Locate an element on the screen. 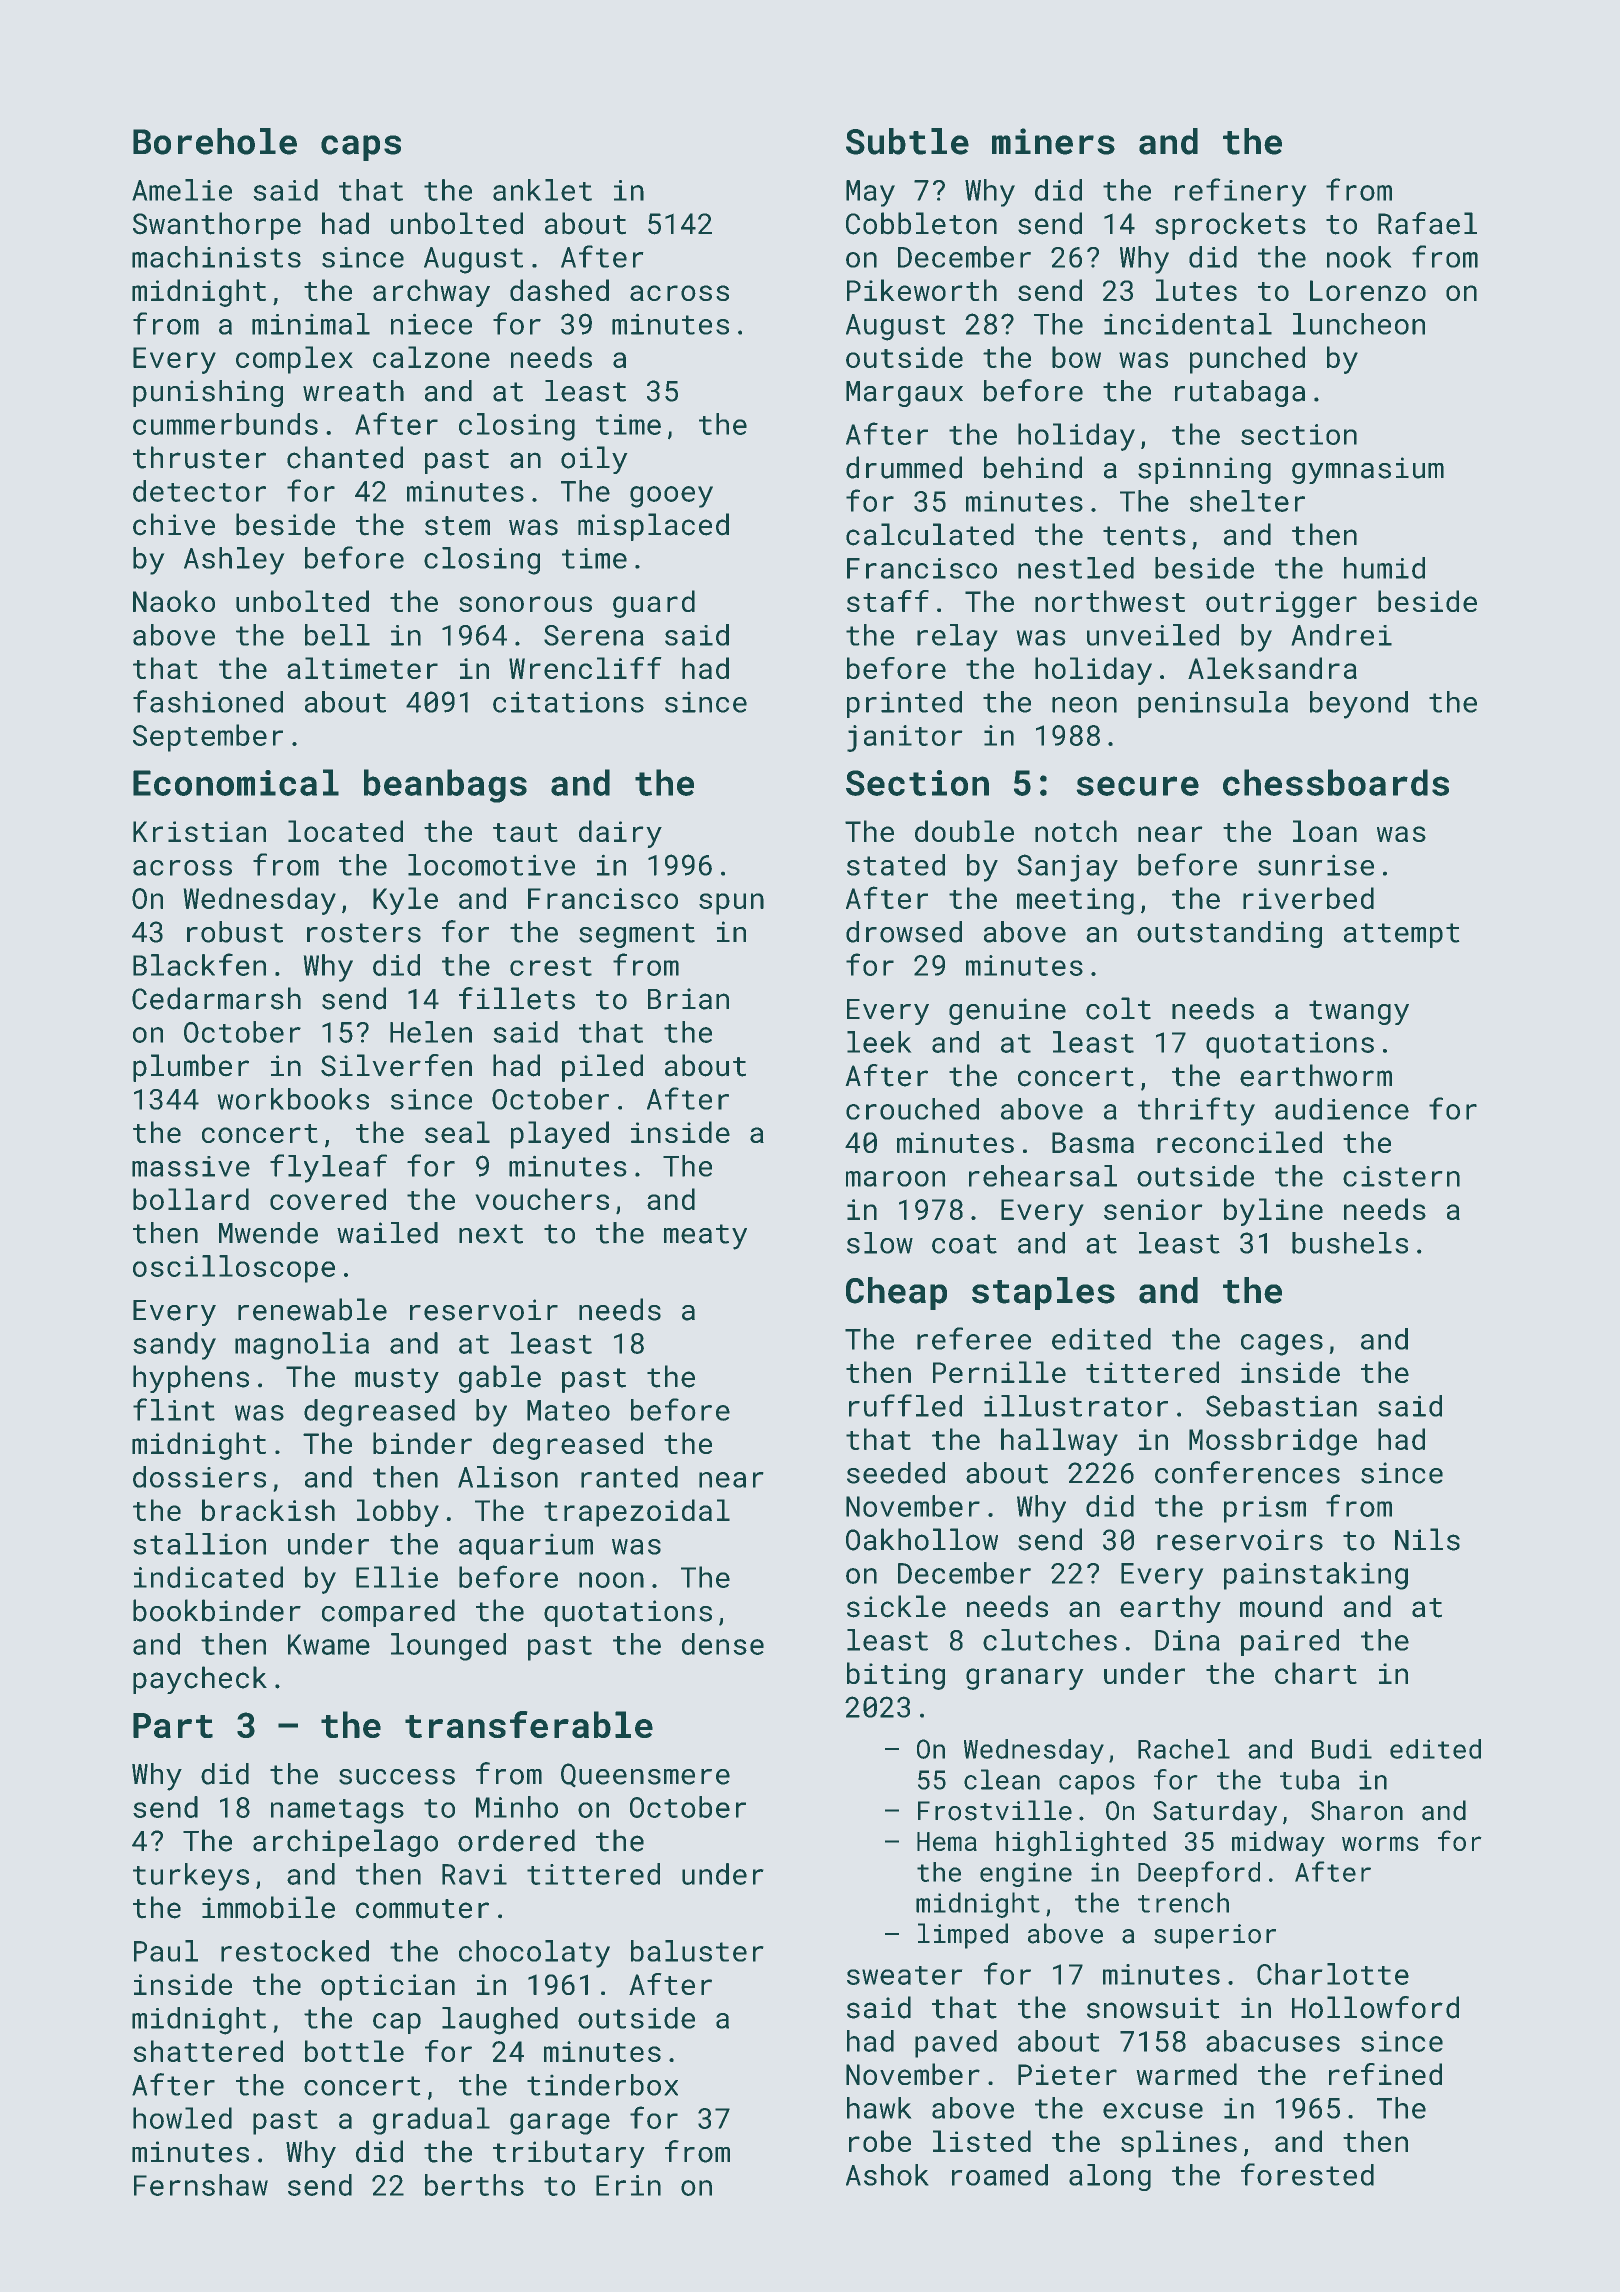 This screenshot has height=2292, width=1620. Erin is located at coordinates (628, 2185).
